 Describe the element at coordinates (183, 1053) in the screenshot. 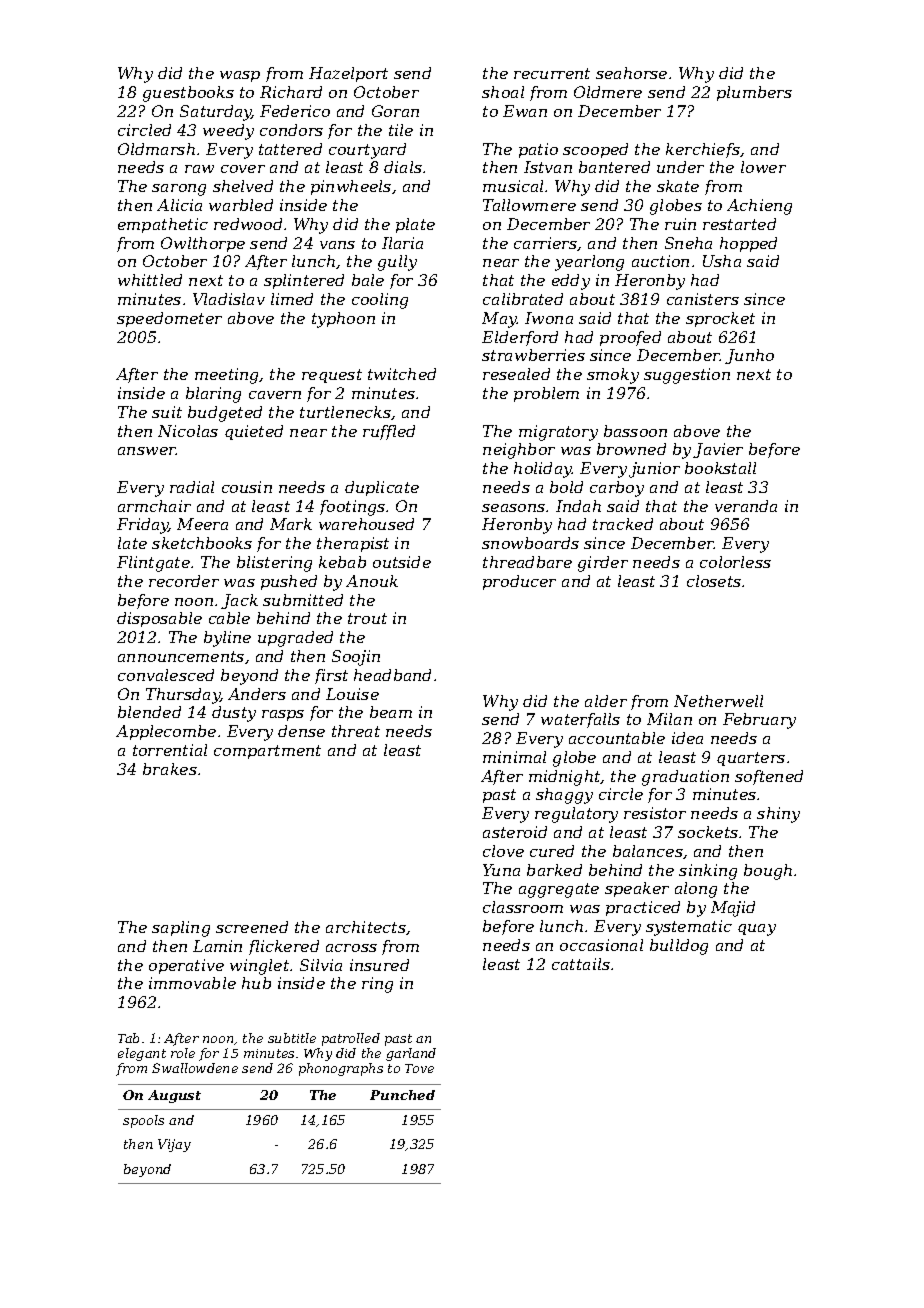

I see `role` at that location.
